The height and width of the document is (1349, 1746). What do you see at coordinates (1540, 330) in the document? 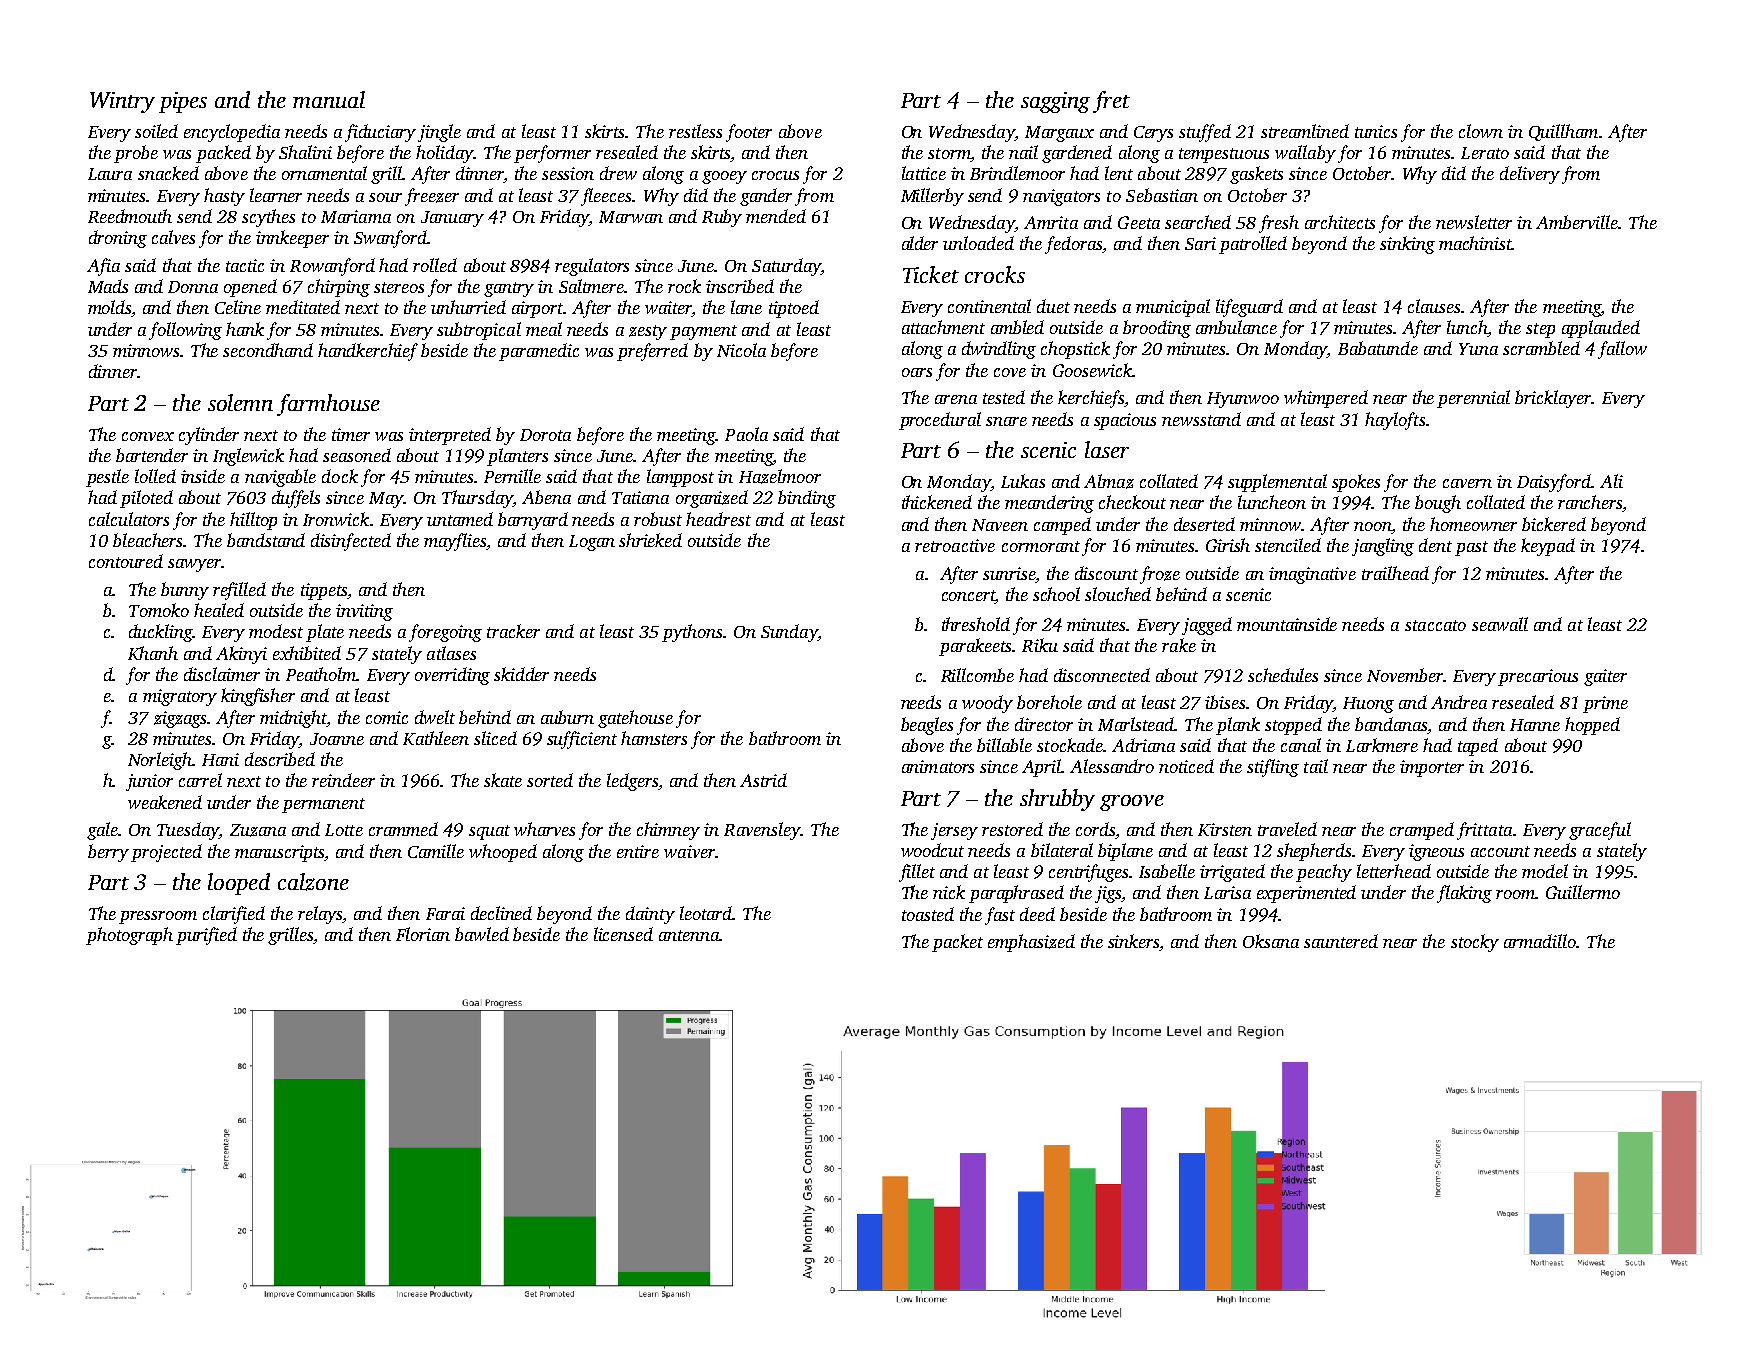
I see `step` at bounding box center [1540, 330].
